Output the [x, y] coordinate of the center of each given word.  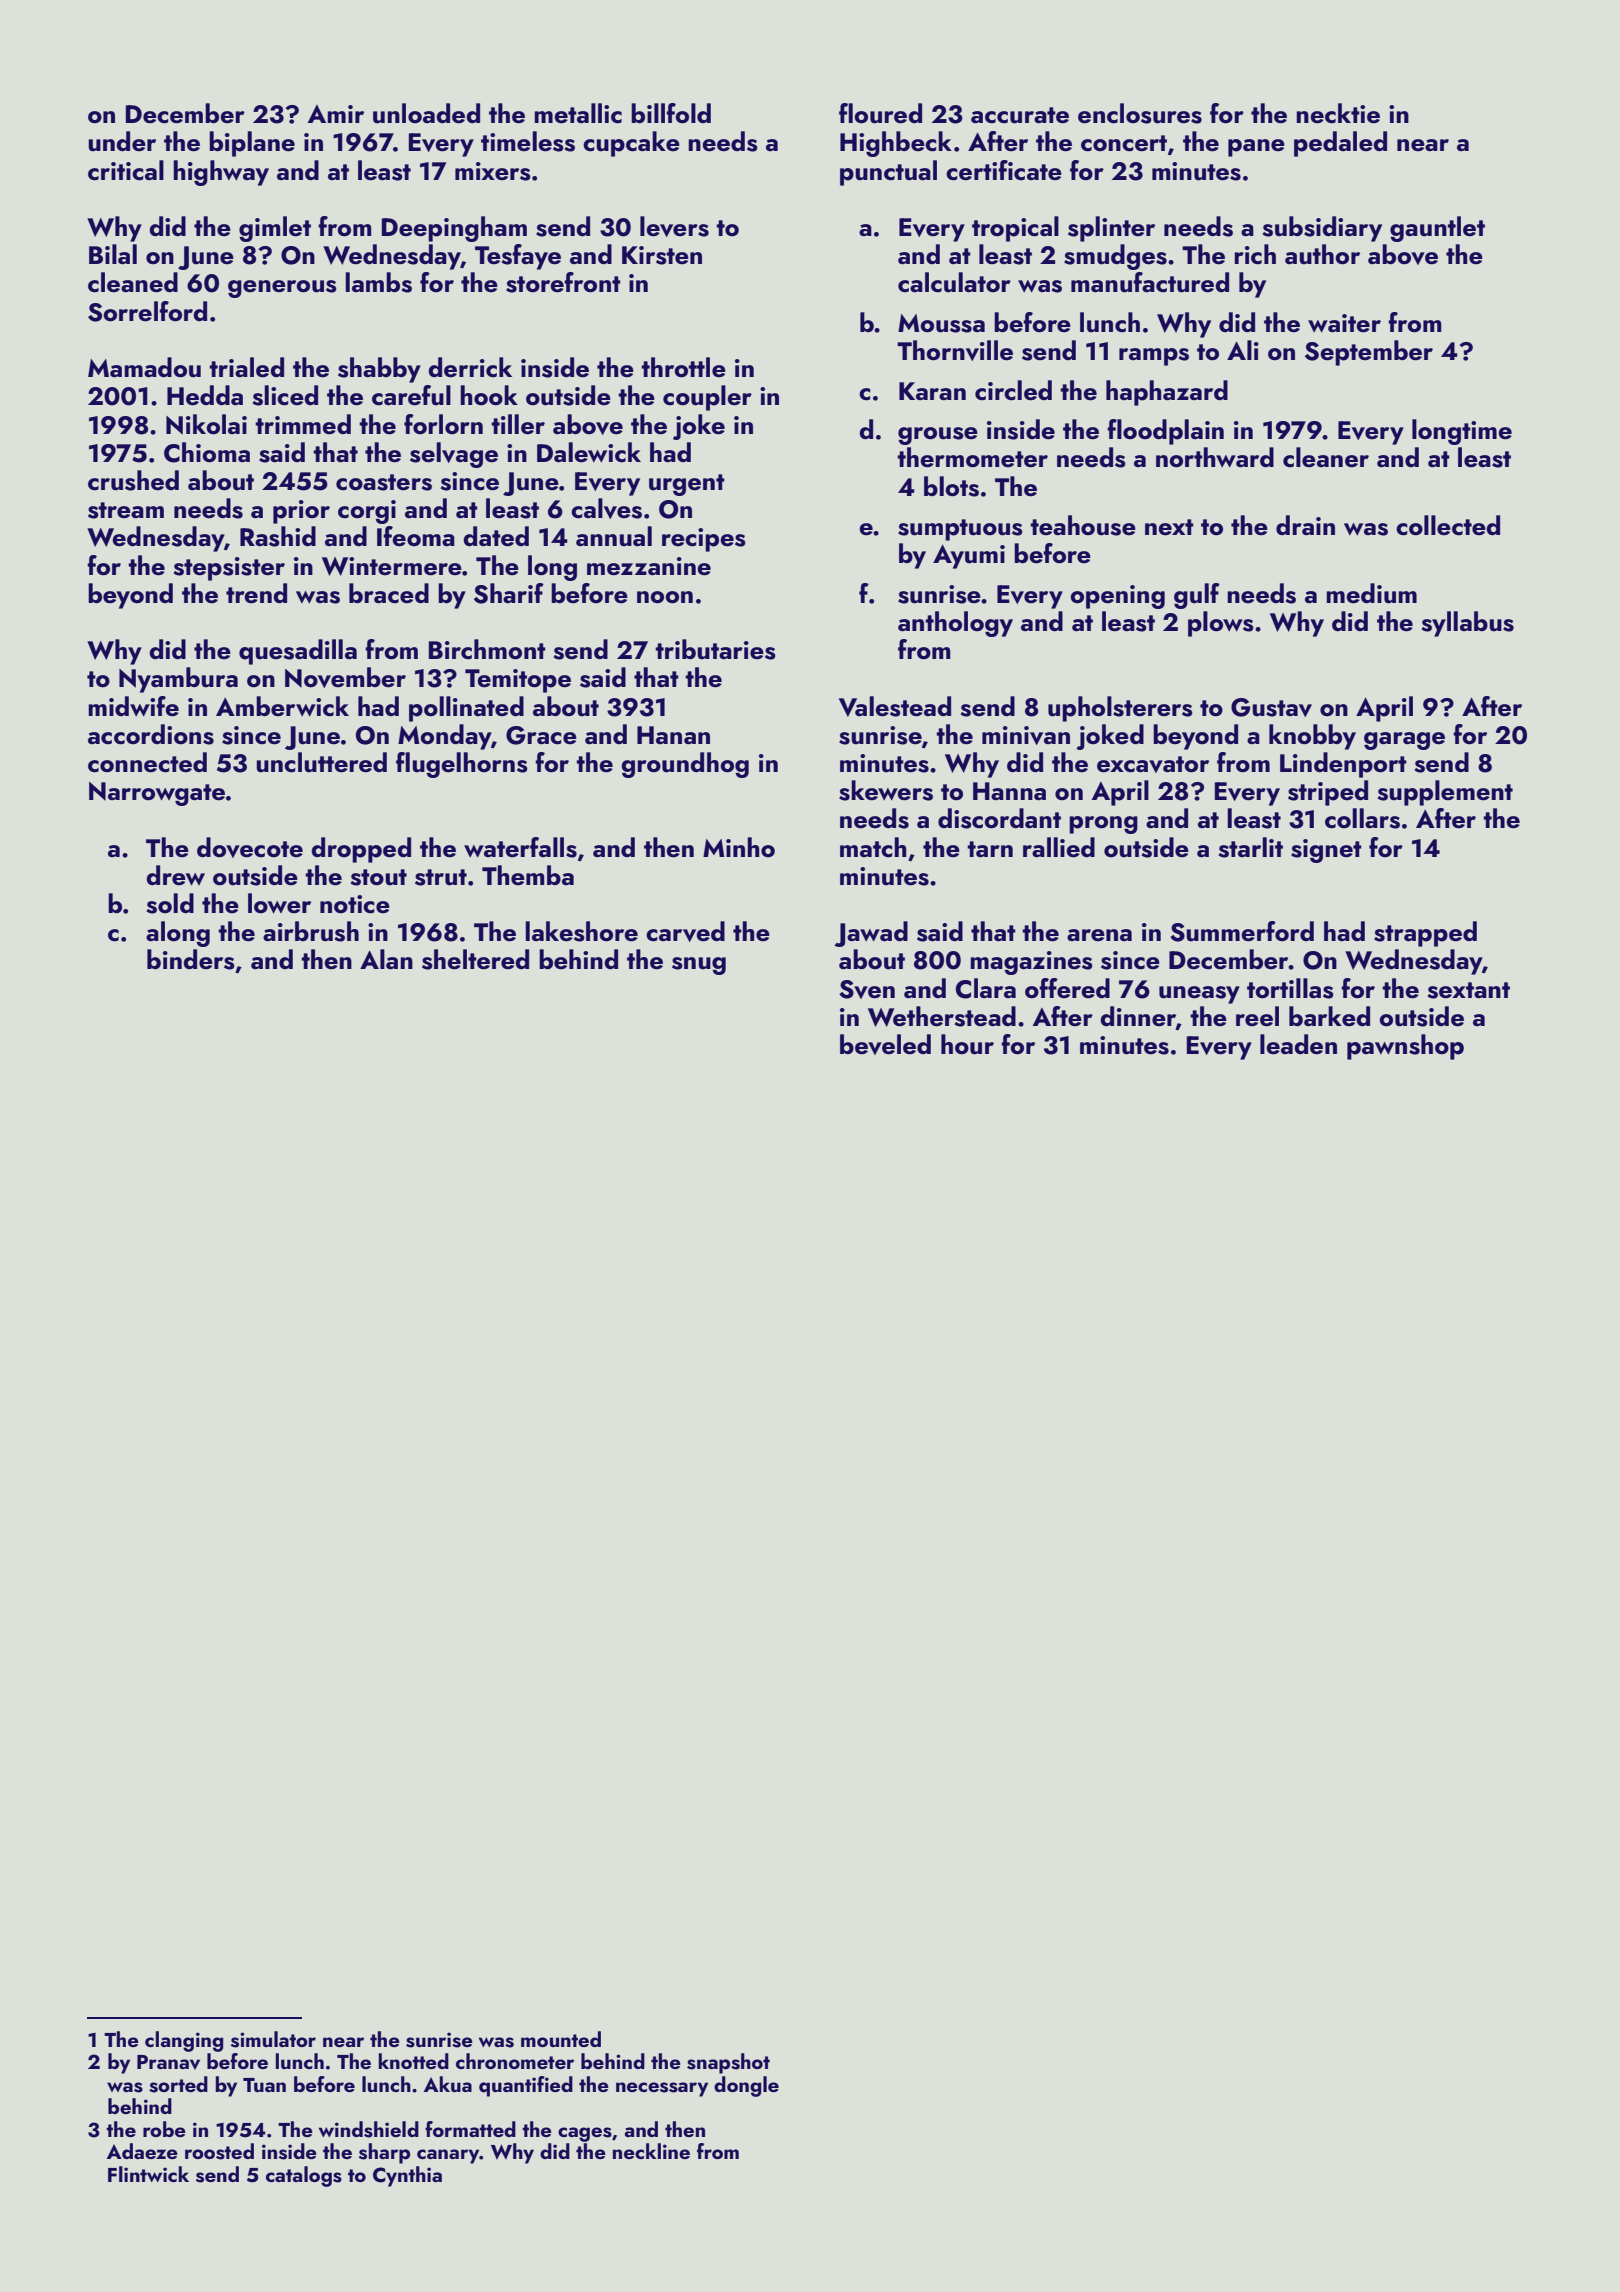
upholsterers [1120, 709]
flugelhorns [462, 765]
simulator [273, 2039]
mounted [561, 2039]
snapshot [728, 2063]
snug [699, 966]
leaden [1298, 1044]
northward [1215, 457]
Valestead [895, 706]
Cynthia [407, 2176]
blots [951, 486]
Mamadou [144, 367]
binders [191, 959]
